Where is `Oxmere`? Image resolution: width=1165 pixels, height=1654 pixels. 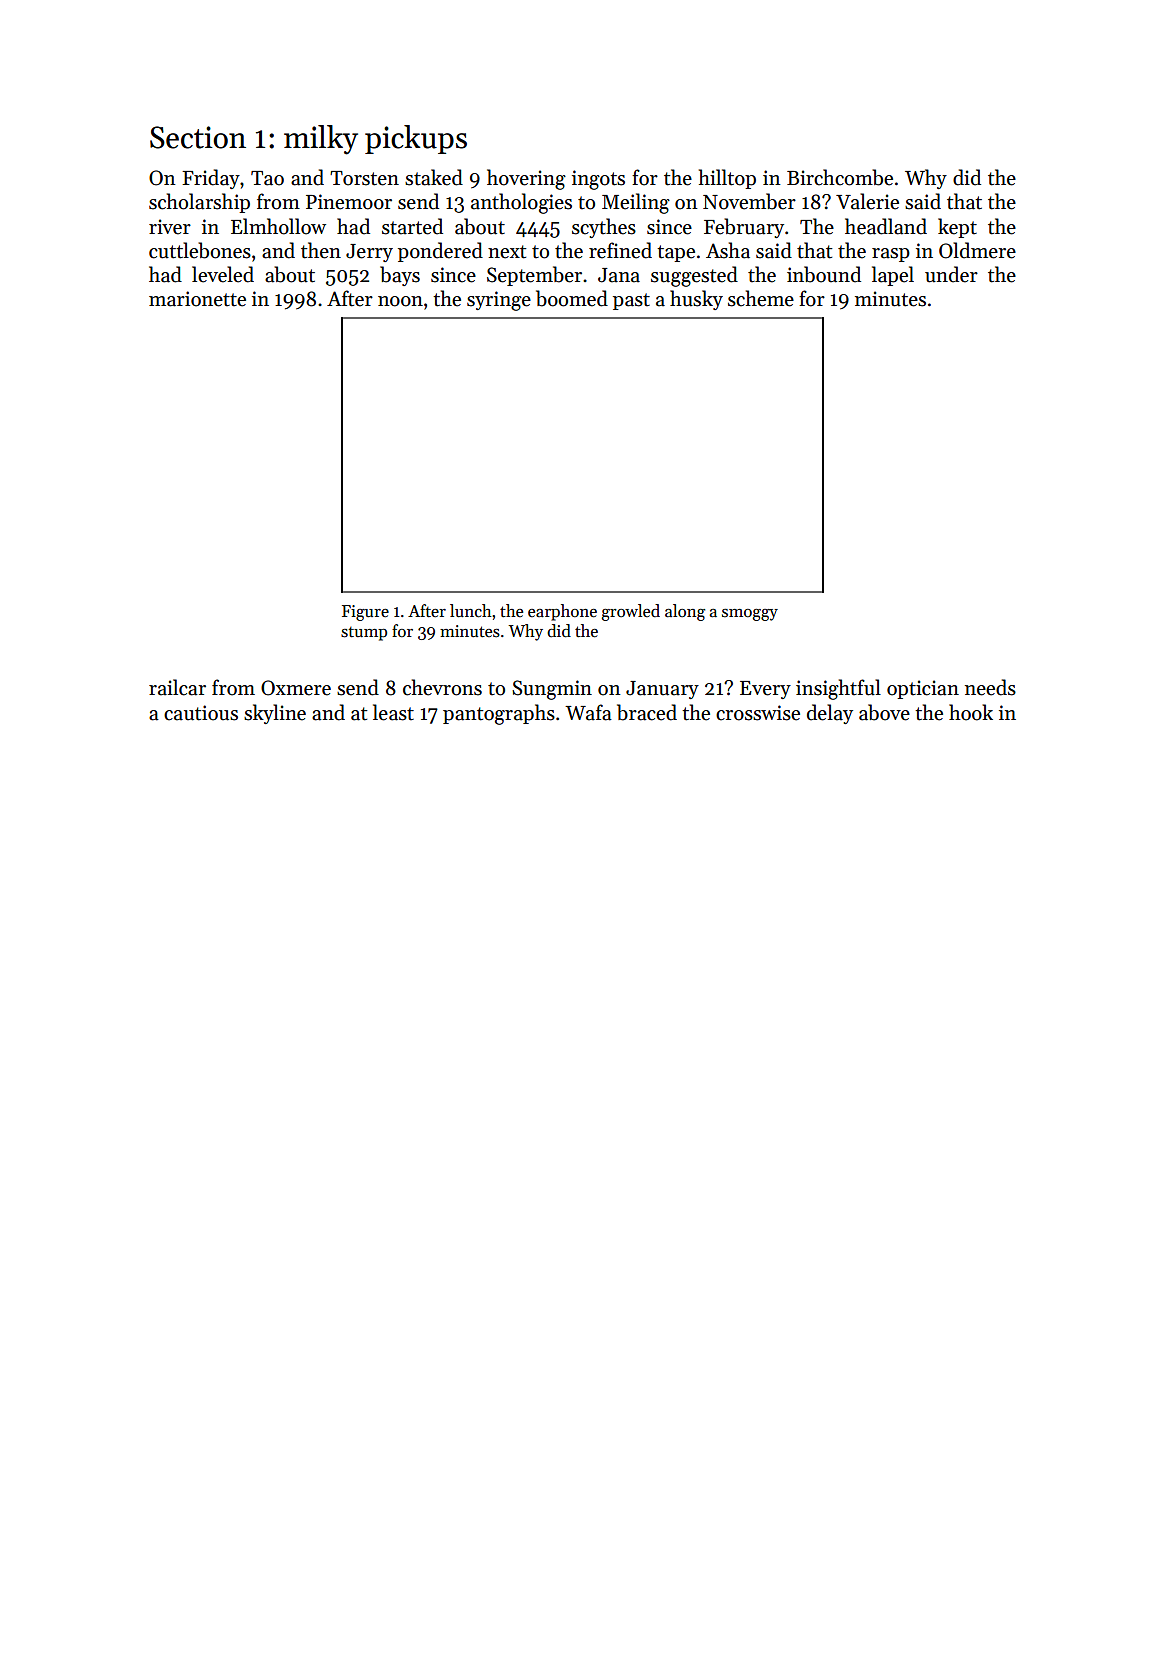
Oxmere is located at coordinates (296, 688).
